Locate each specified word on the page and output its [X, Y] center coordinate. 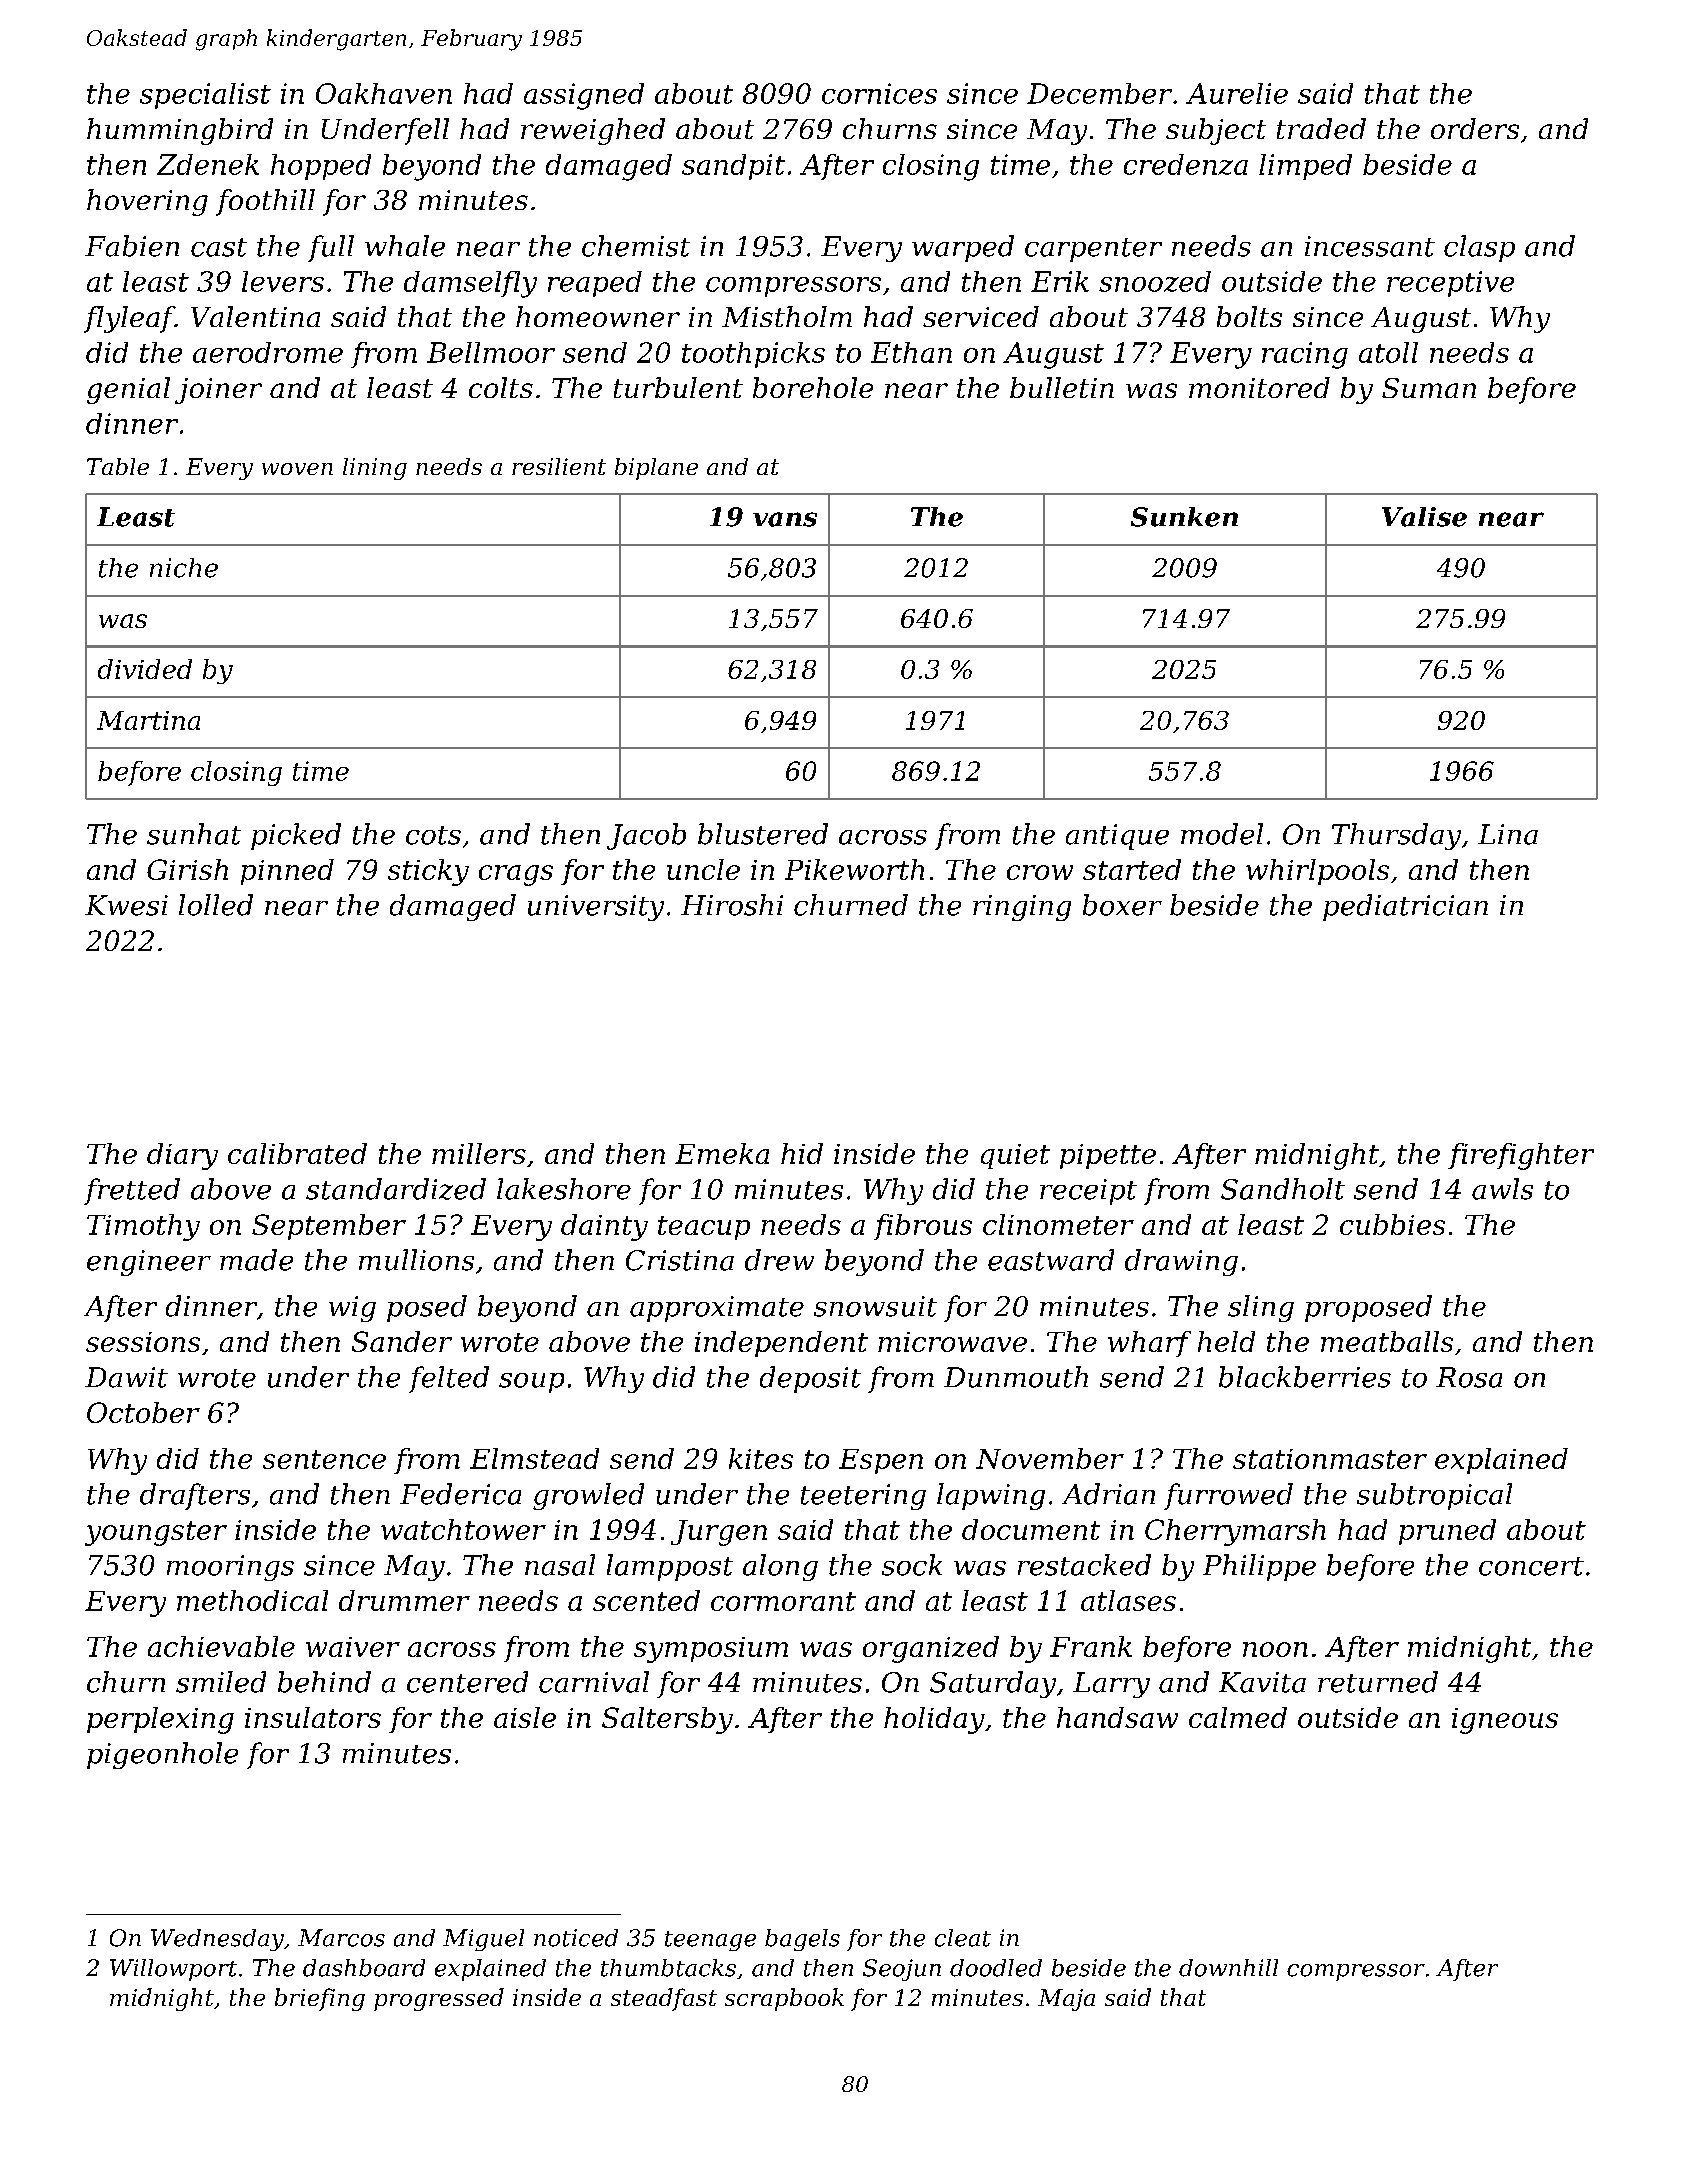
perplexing [160, 1720]
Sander [402, 1341]
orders [1475, 128]
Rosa [1469, 1377]
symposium [711, 1650]
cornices [879, 93]
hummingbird [180, 131]
